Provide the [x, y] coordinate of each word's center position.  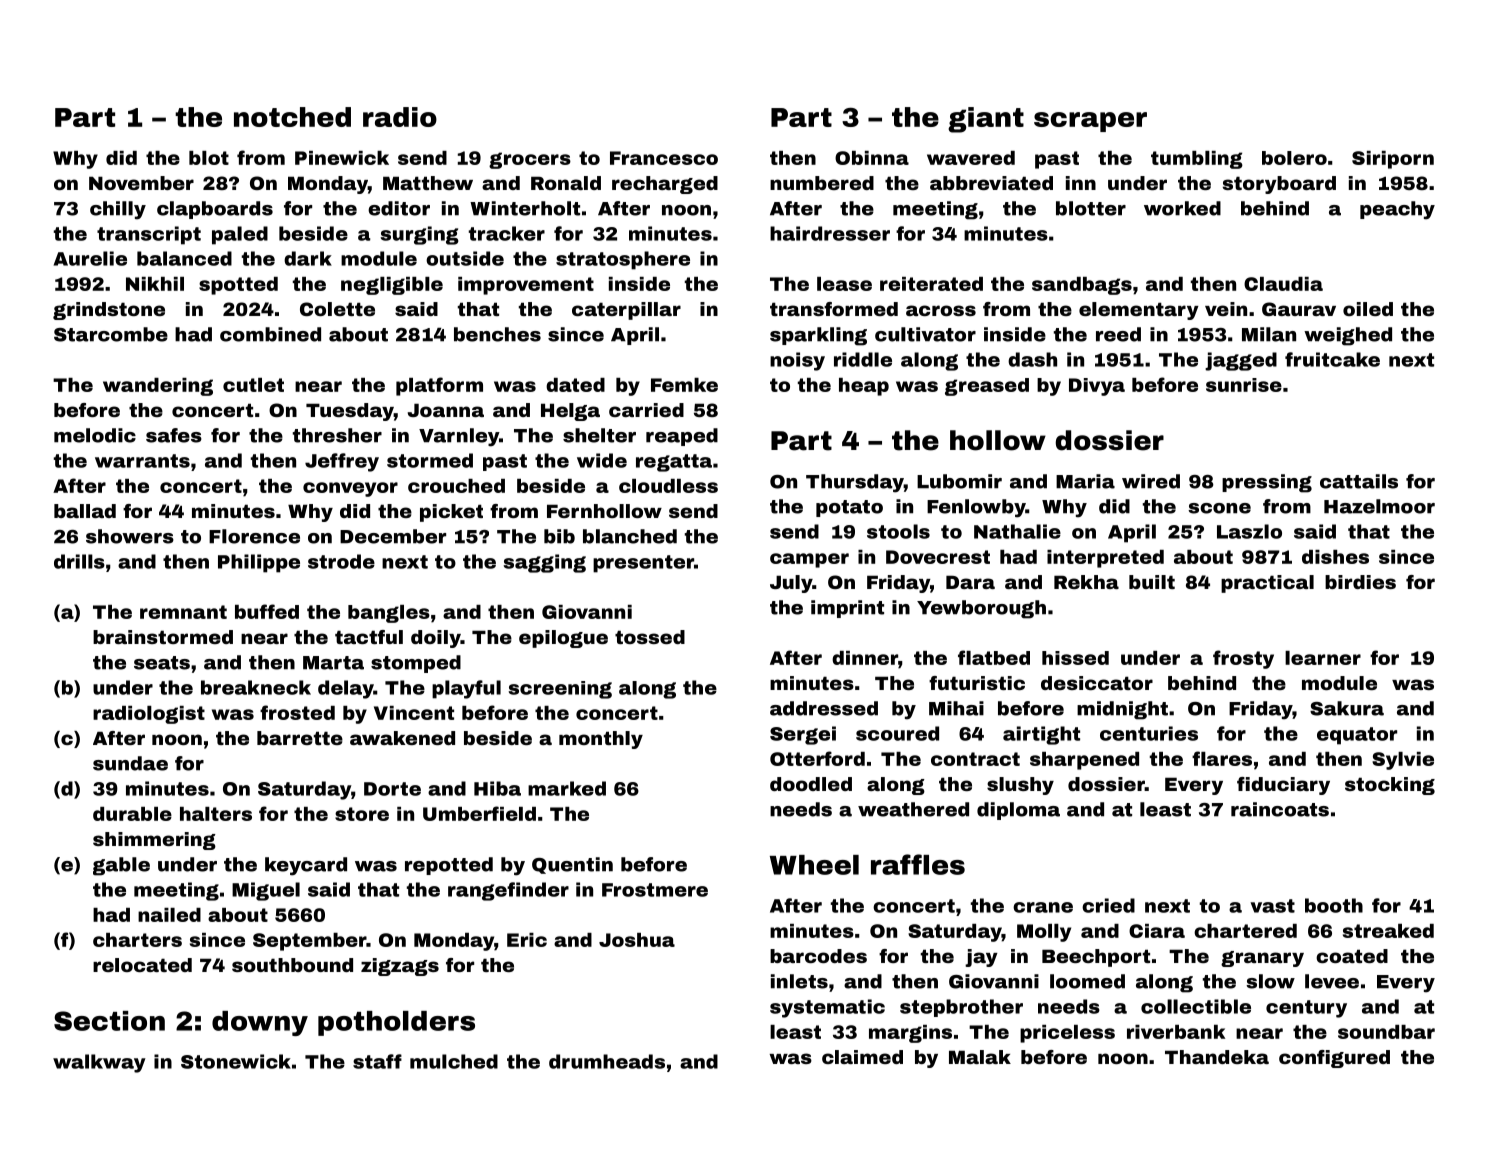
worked [1182, 208]
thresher [337, 435]
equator [1357, 736]
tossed [650, 637]
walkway [99, 1063]
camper [809, 560]
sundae [130, 763]
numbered [822, 183]
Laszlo [1249, 531]
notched [292, 117]
